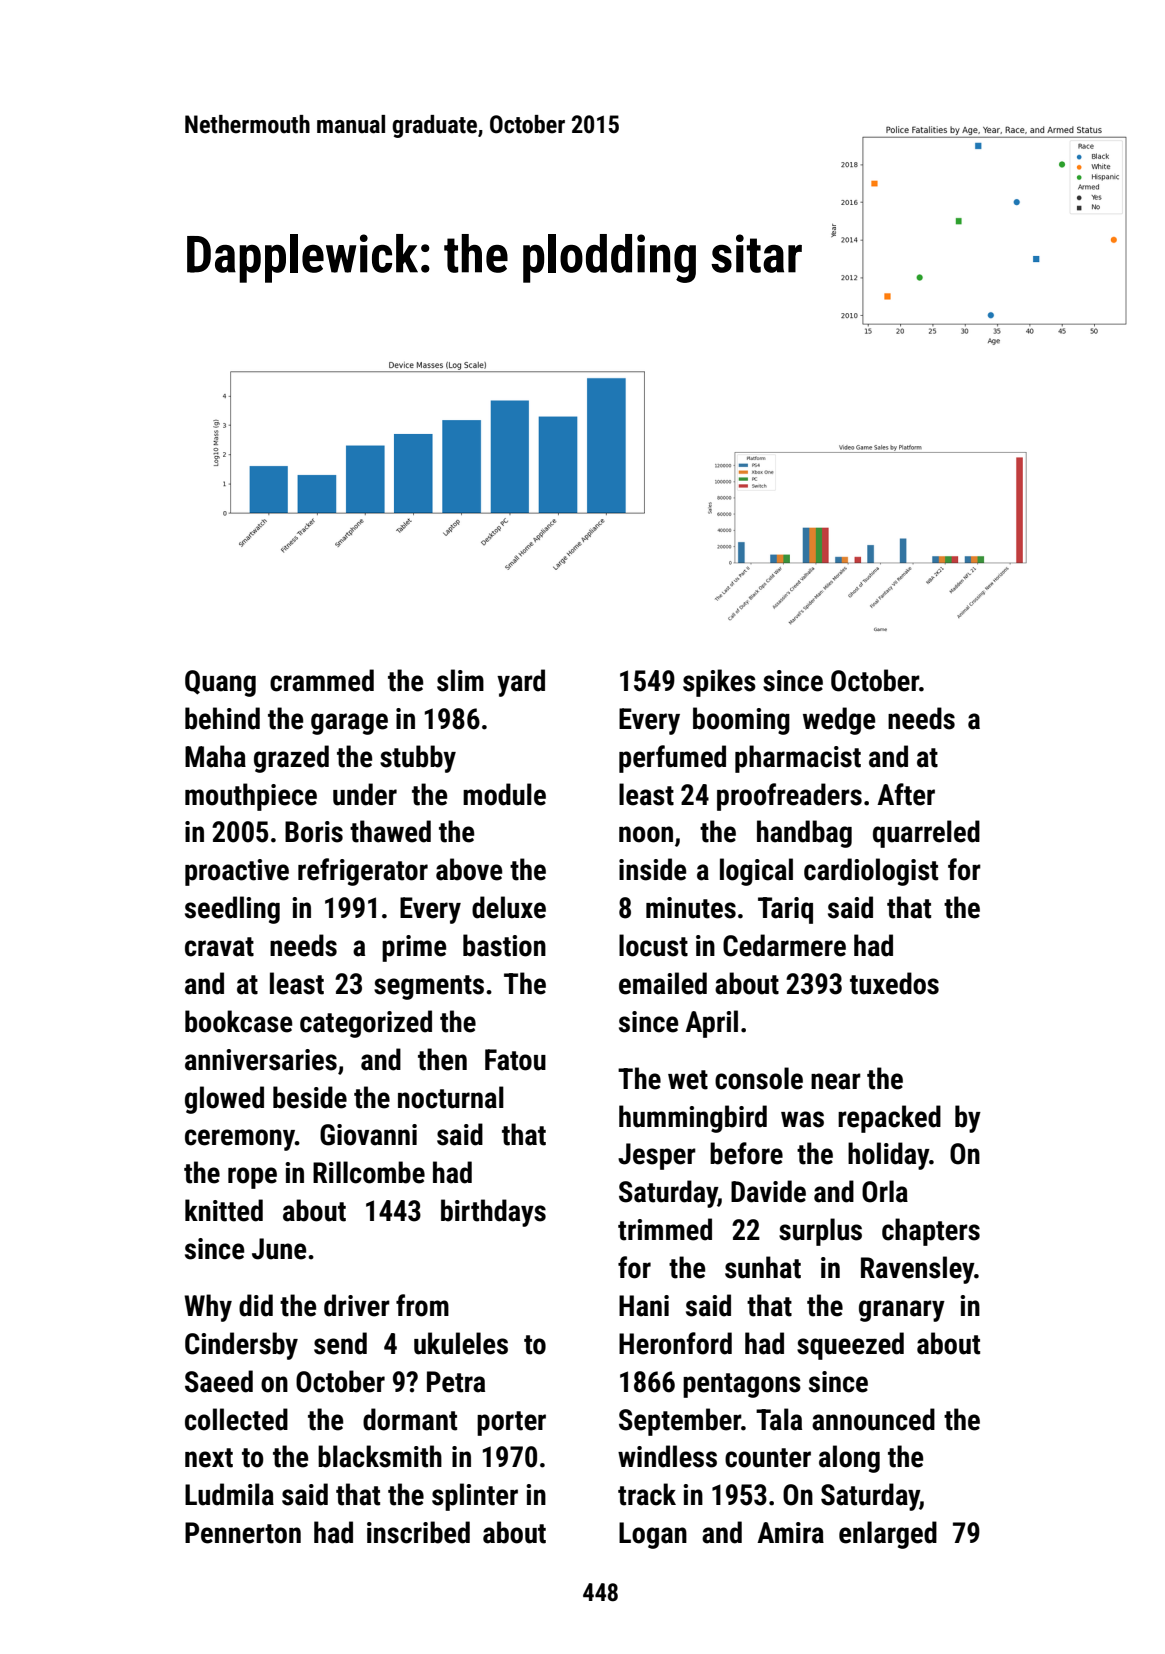 Image resolution: width=1165 pixels, height=1654 pixels. What do you see at coordinates (215, 756) in the screenshot?
I see `Maha` at bounding box center [215, 756].
